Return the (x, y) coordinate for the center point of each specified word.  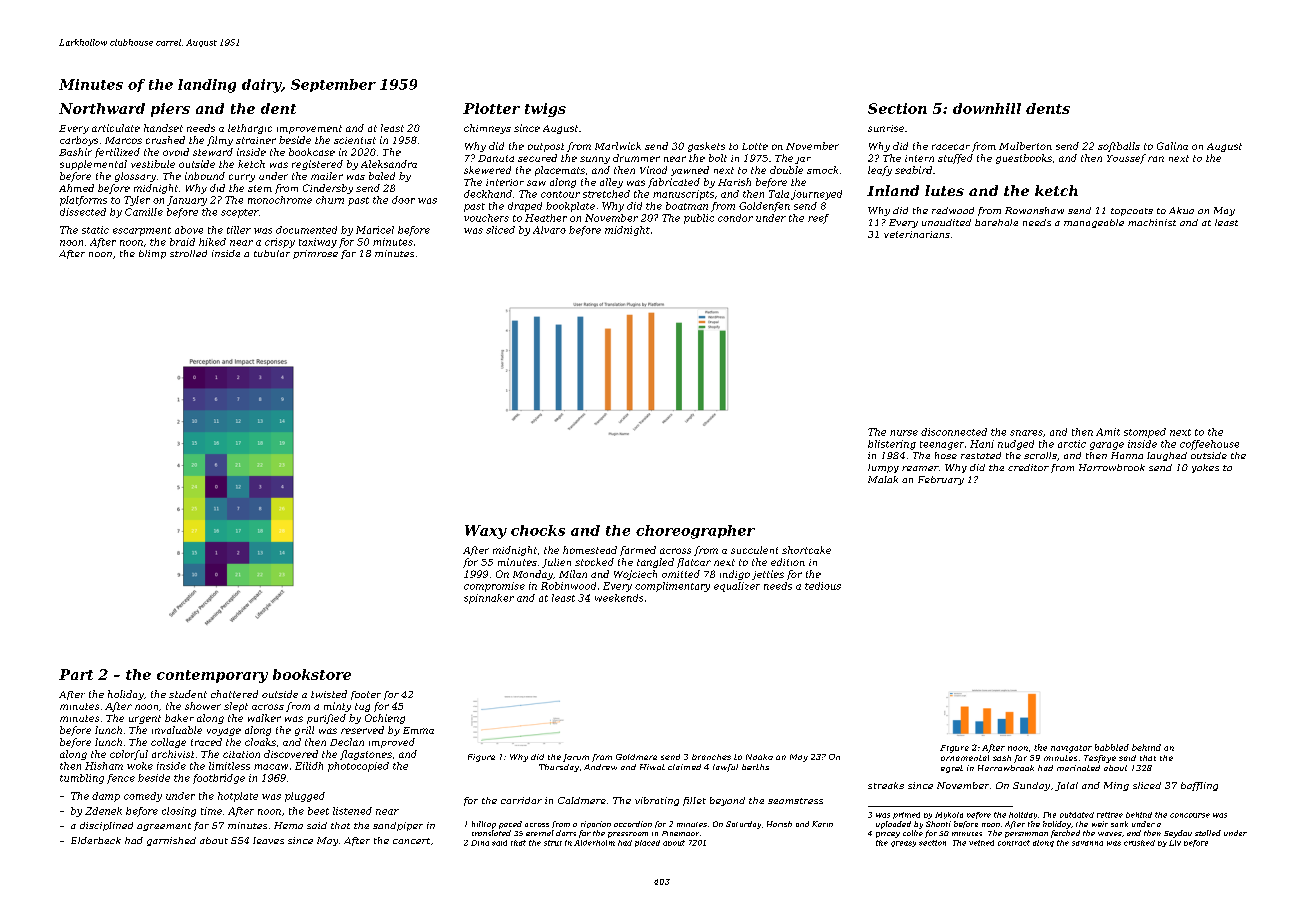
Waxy (486, 532)
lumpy (883, 468)
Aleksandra (389, 164)
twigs (545, 110)
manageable (1094, 223)
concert (411, 841)
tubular (272, 253)
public (699, 219)
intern (919, 158)
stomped (1145, 433)
